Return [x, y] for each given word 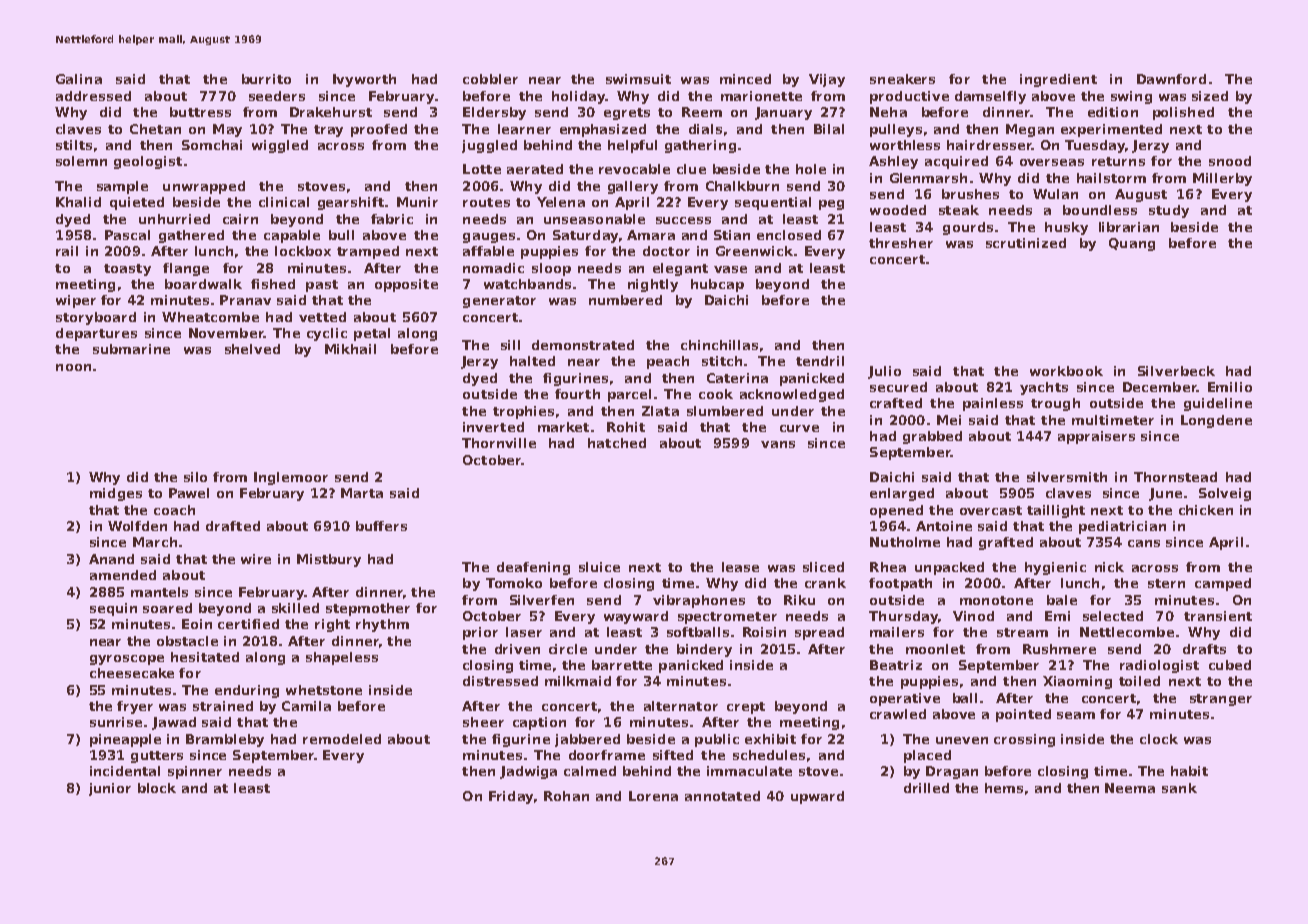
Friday [511, 797]
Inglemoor [291, 478]
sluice [599, 567]
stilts [74, 145]
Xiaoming [1077, 682]
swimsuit [638, 79]
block [157, 788]
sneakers [902, 79]
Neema [1130, 788]
